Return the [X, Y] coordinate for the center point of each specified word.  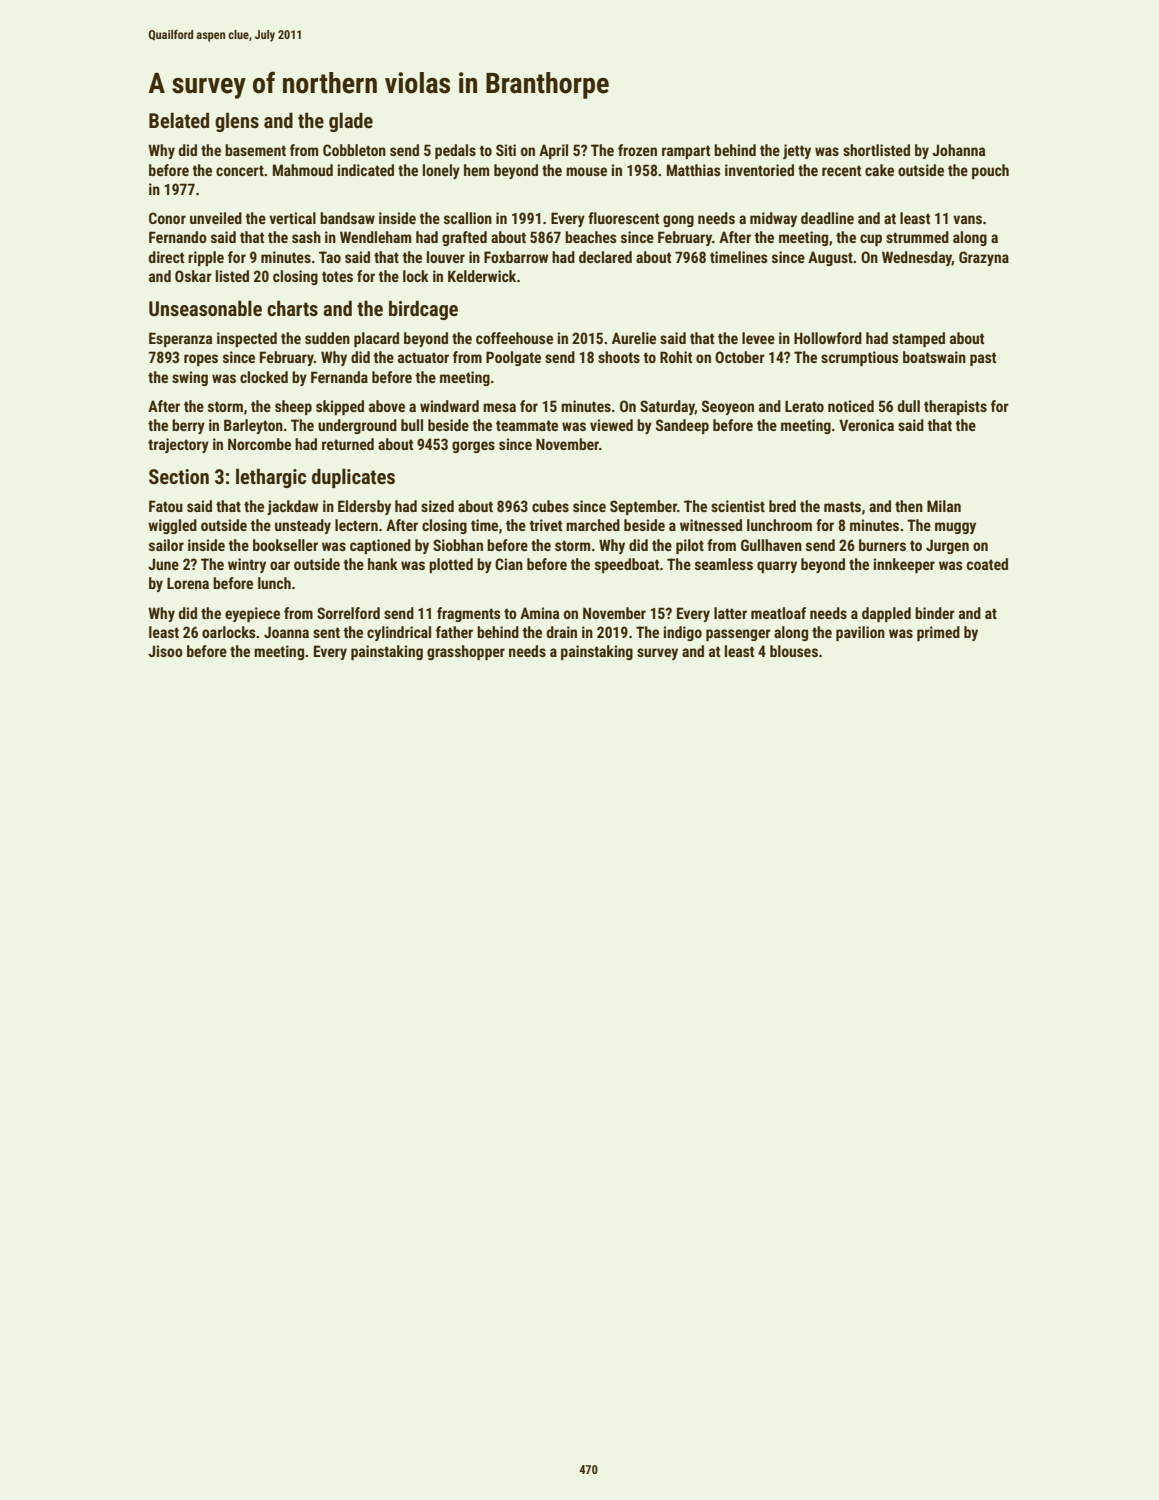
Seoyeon [728, 407]
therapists [955, 407]
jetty [797, 151]
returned [348, 444]
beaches [591, 237]
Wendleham [375, 237]
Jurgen [947, 546]
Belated [179, 120]
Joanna [286, 632]
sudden [327, 338]
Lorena [188, 583]
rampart [686, 152]
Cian [509, 564]
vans [967, 219]
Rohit [676, 357]
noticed [851, 406]
